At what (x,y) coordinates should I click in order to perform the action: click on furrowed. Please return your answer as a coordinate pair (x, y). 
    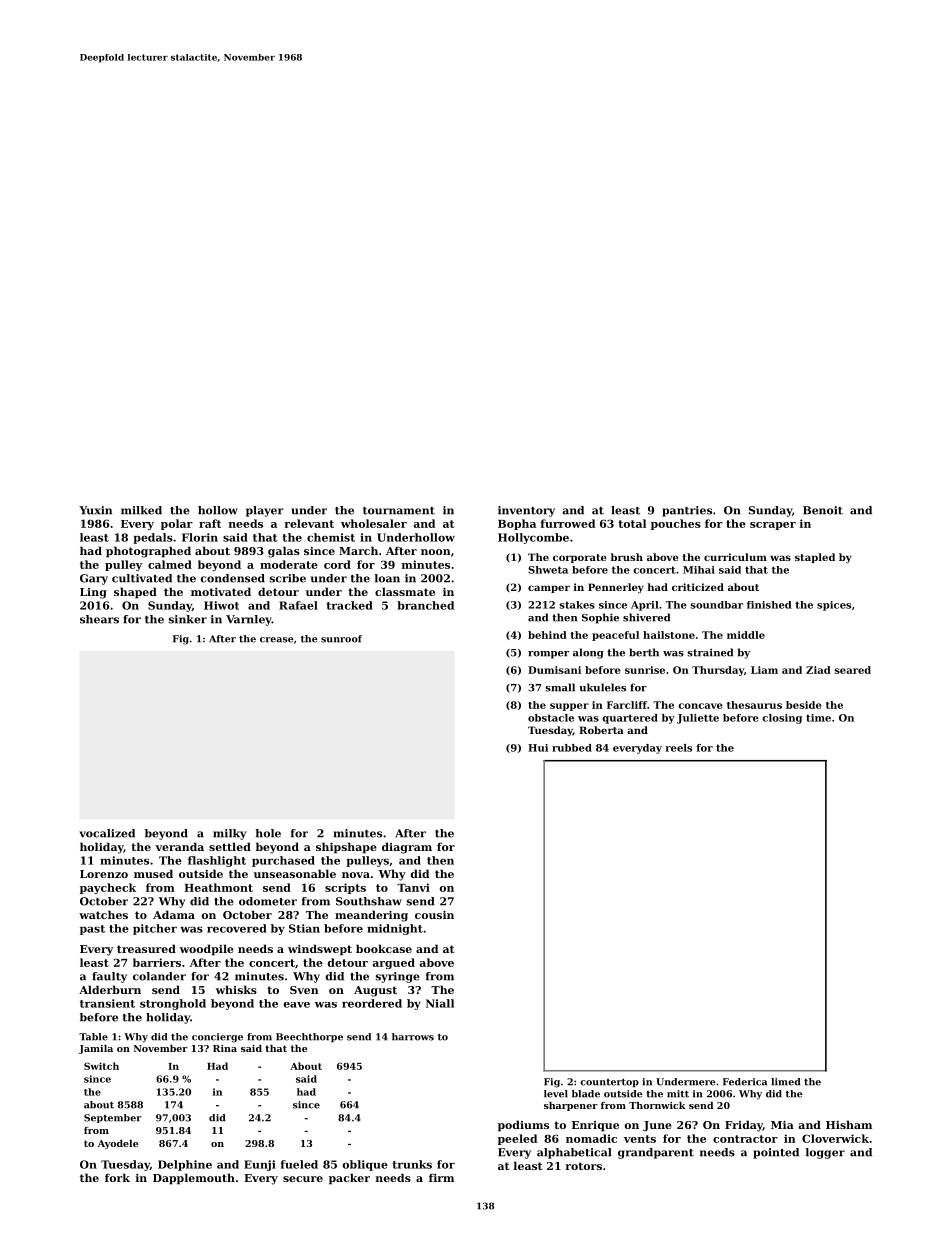
    Looking at the image, I should click on (567, 523).
